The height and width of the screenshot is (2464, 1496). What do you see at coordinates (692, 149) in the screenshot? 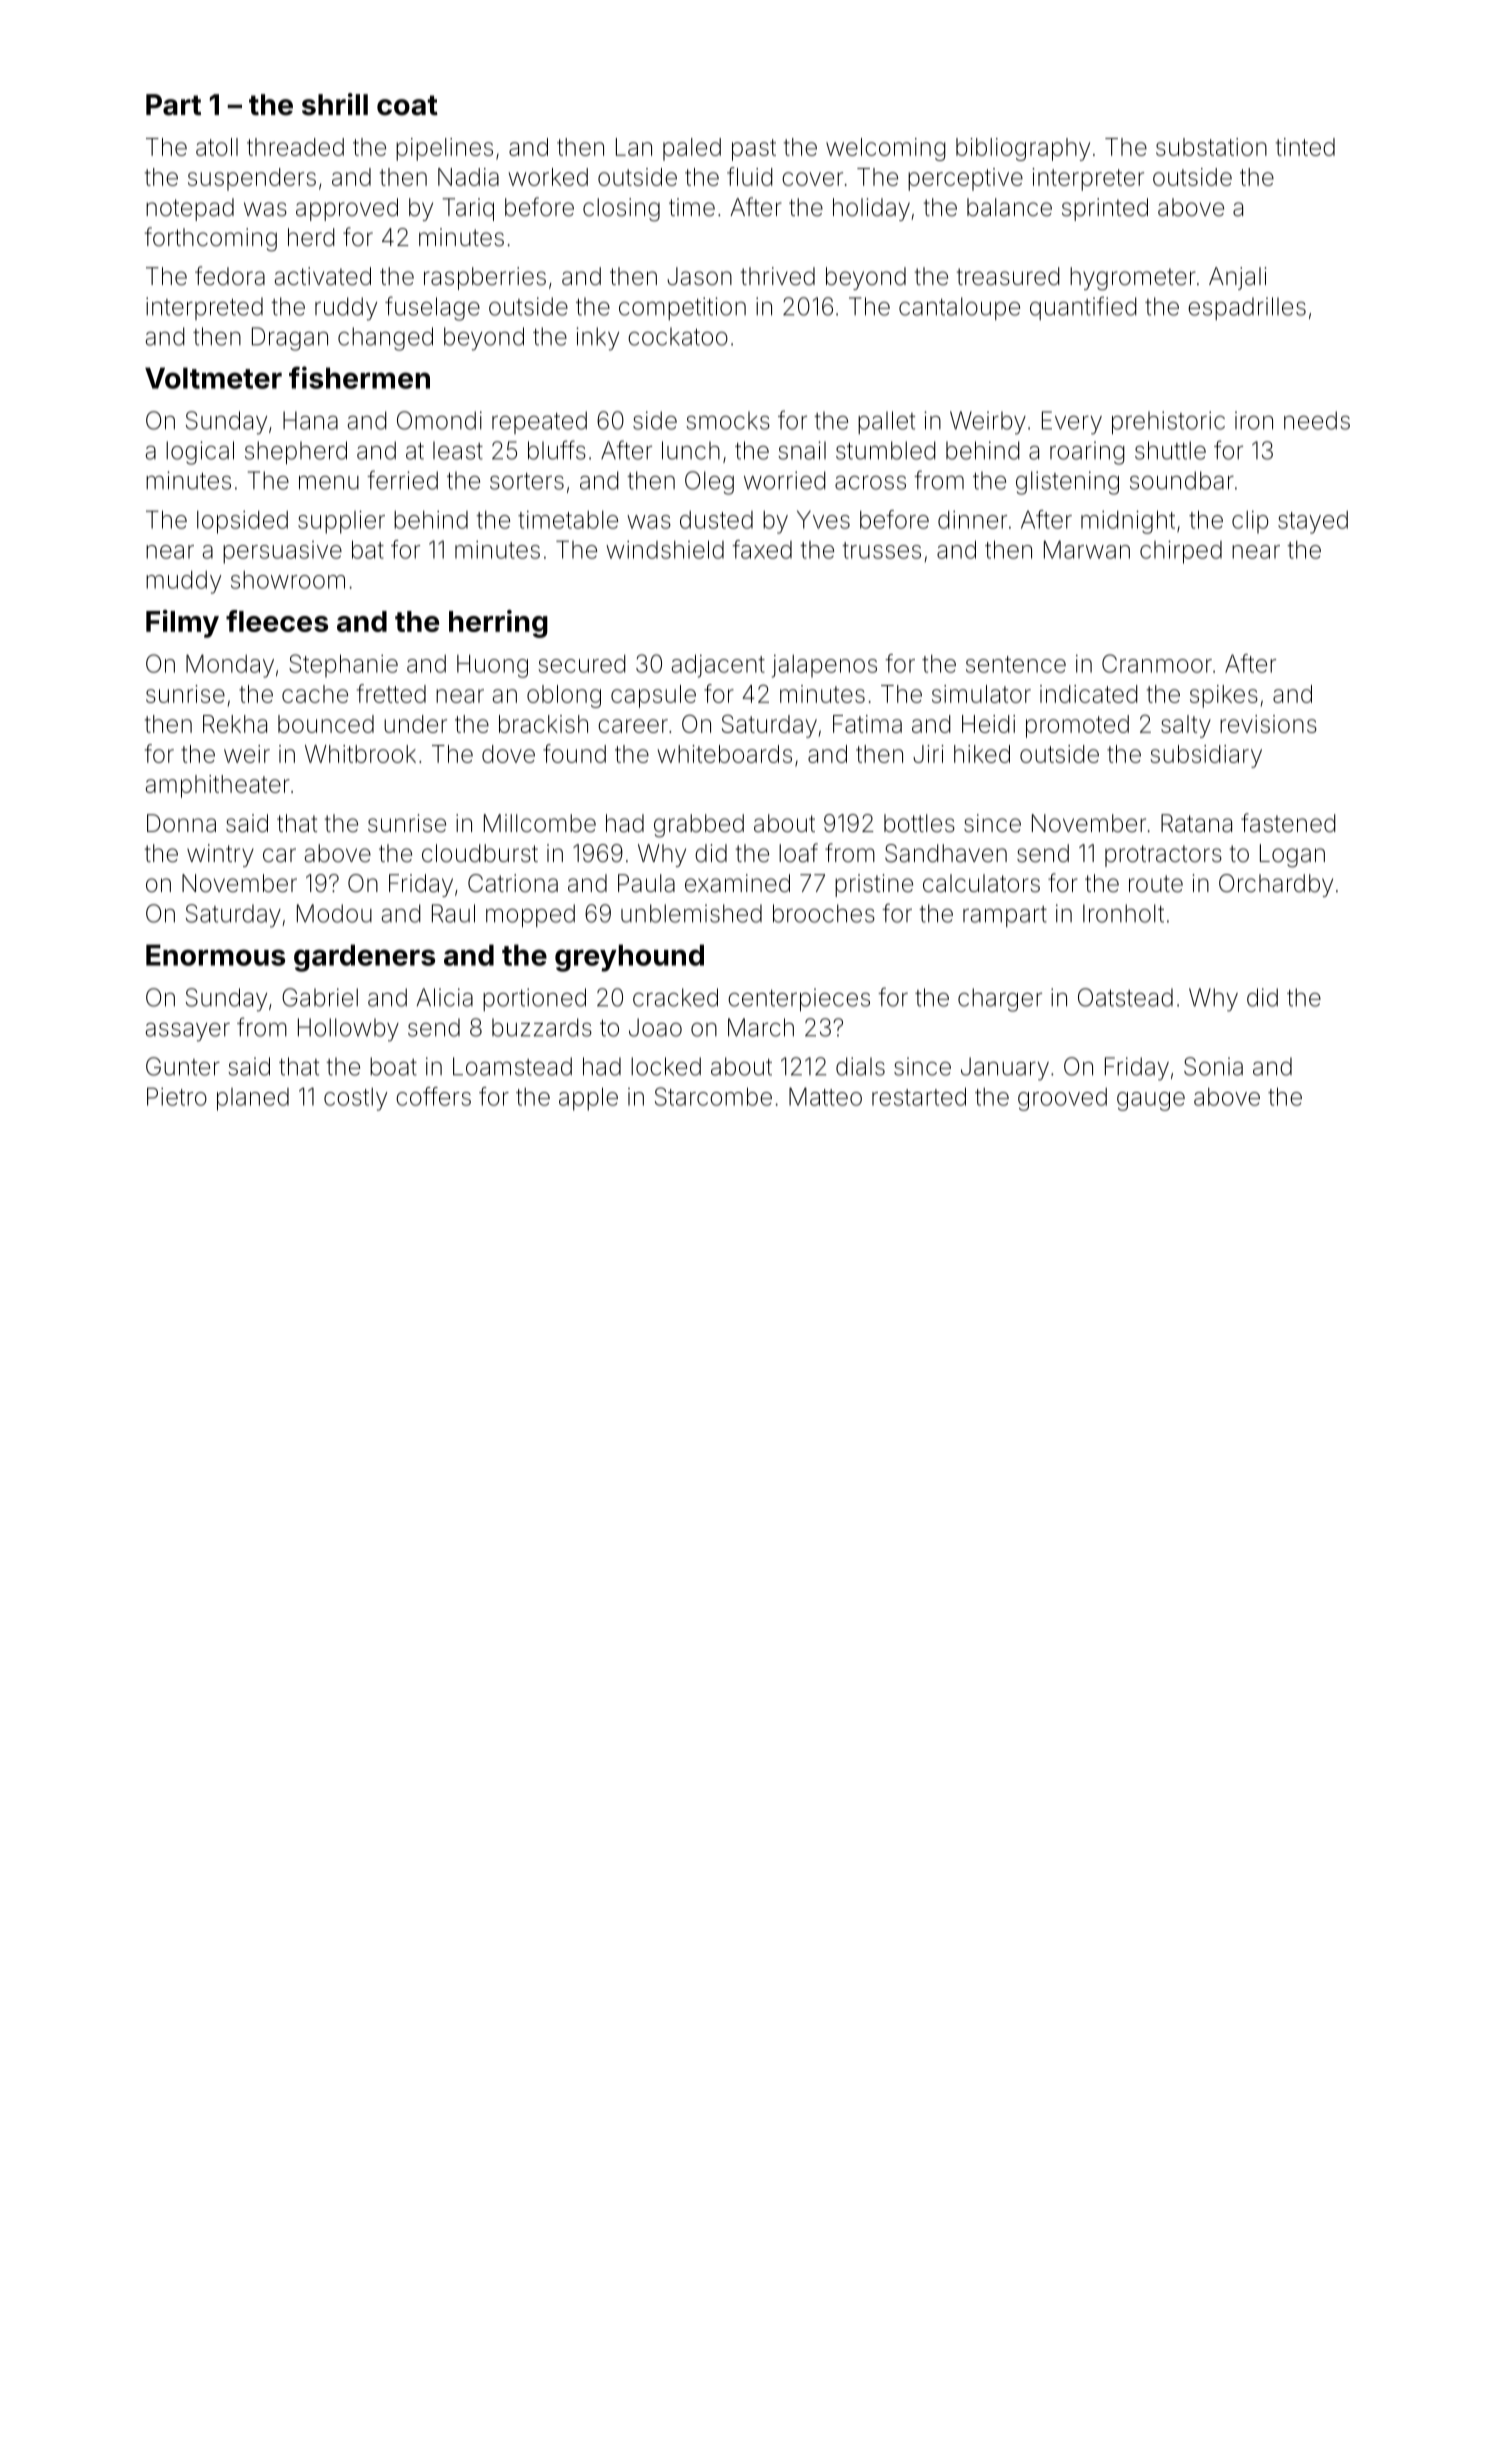
I see `paled` at bounding box center [692, 149].
